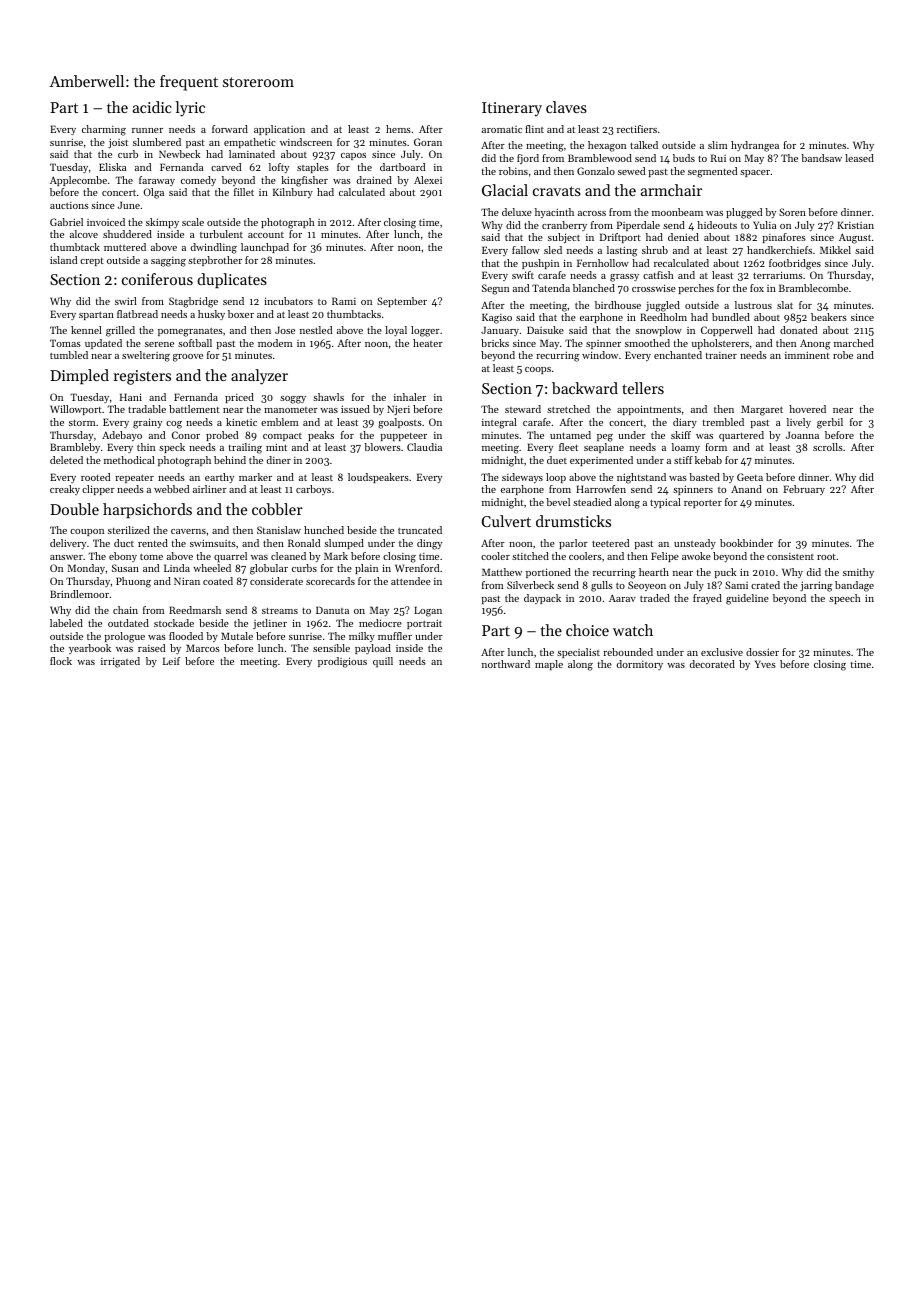 The width and height of the screenshot is (924, 1308). Describe the element at coordinates (658, 275) in the screenshot. I see `catfish` at that location.
